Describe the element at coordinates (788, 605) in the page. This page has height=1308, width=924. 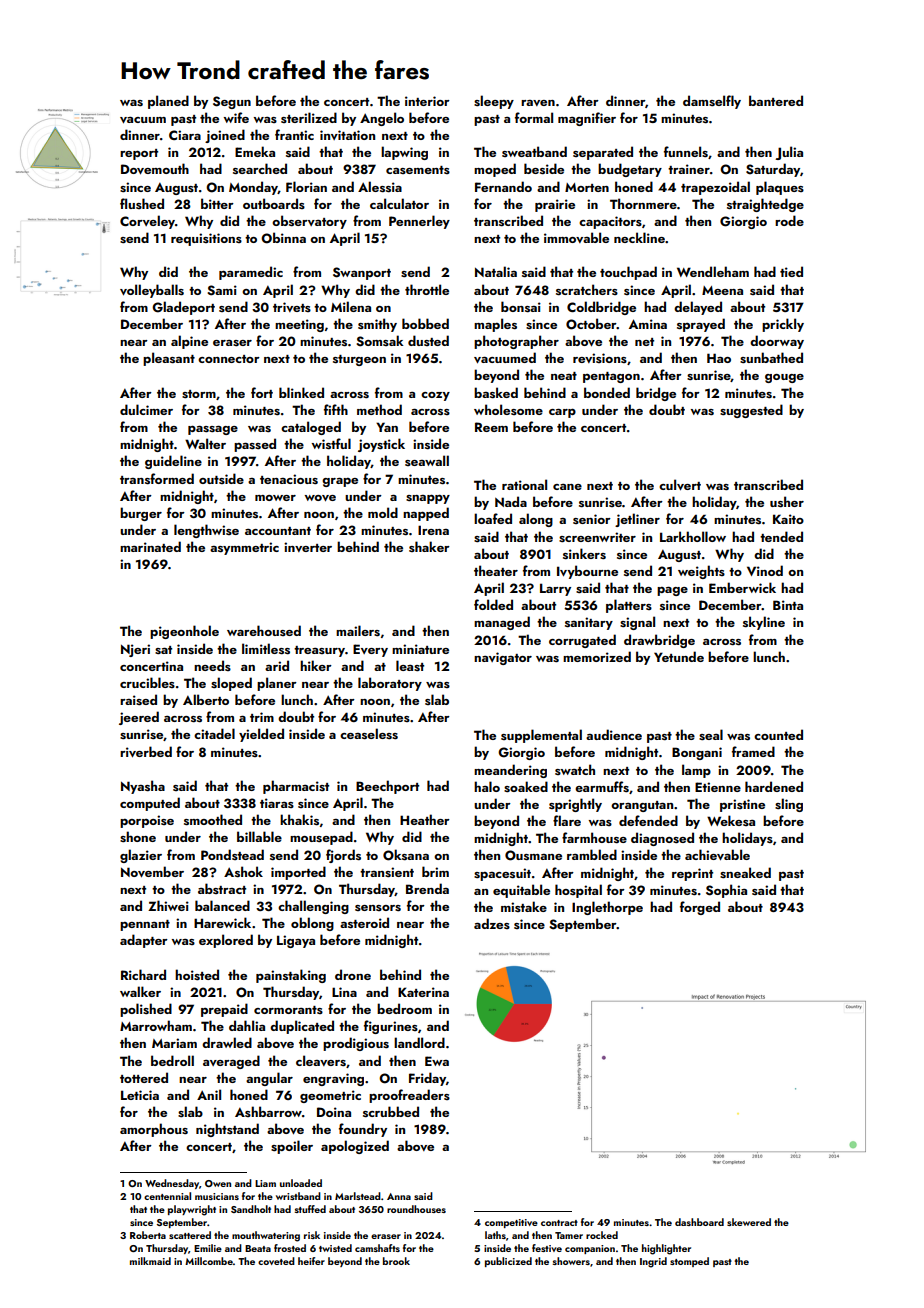
I see `Binta` at that location.
